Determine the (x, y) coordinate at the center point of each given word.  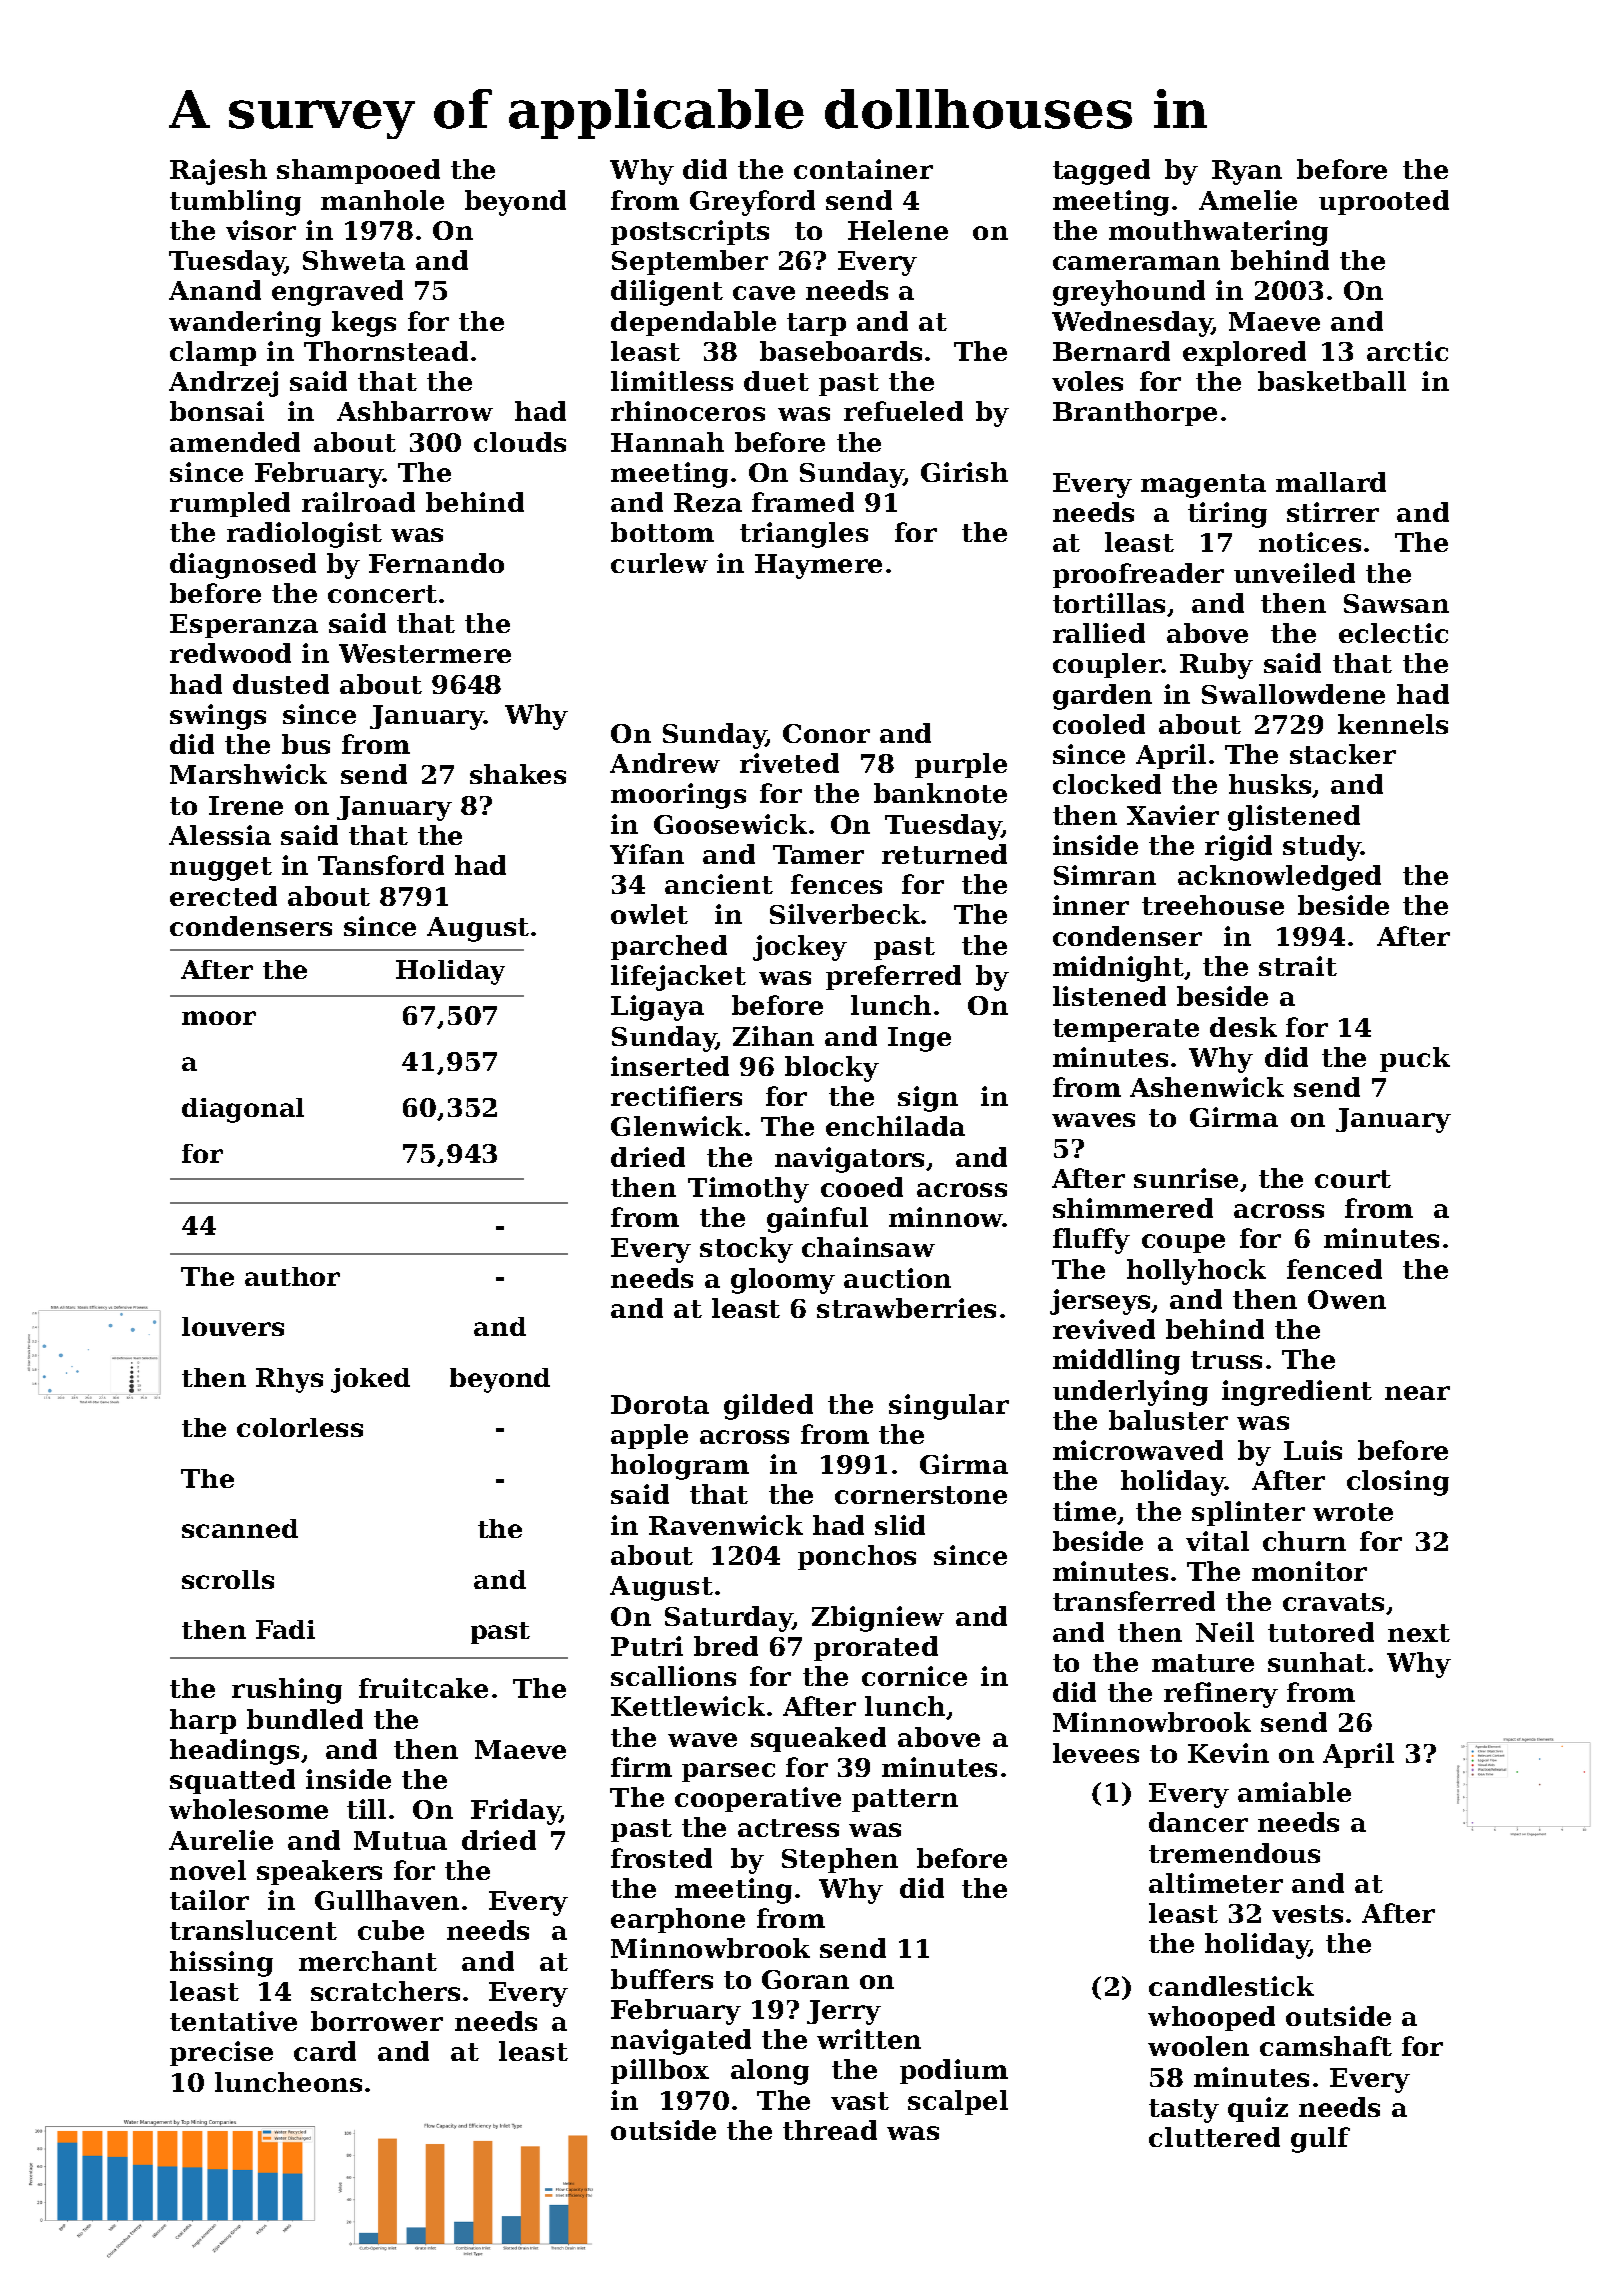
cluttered (1214, 2137)
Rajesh (218, 172)
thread (830, 2130)
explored (1244, 353)
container (863, 169)
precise (221, 2053)
